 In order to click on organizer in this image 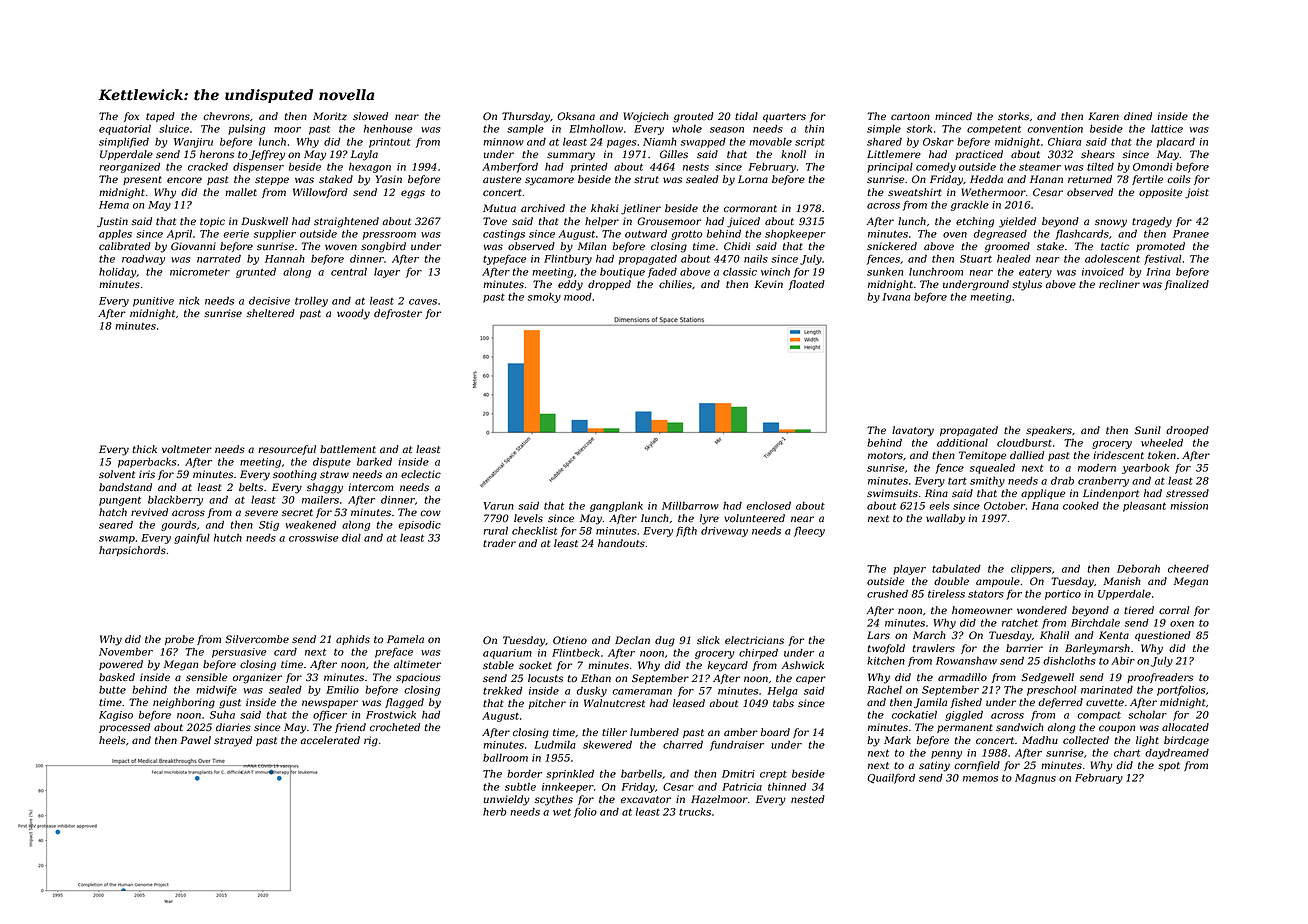, I will do `click(257, 678)`.
